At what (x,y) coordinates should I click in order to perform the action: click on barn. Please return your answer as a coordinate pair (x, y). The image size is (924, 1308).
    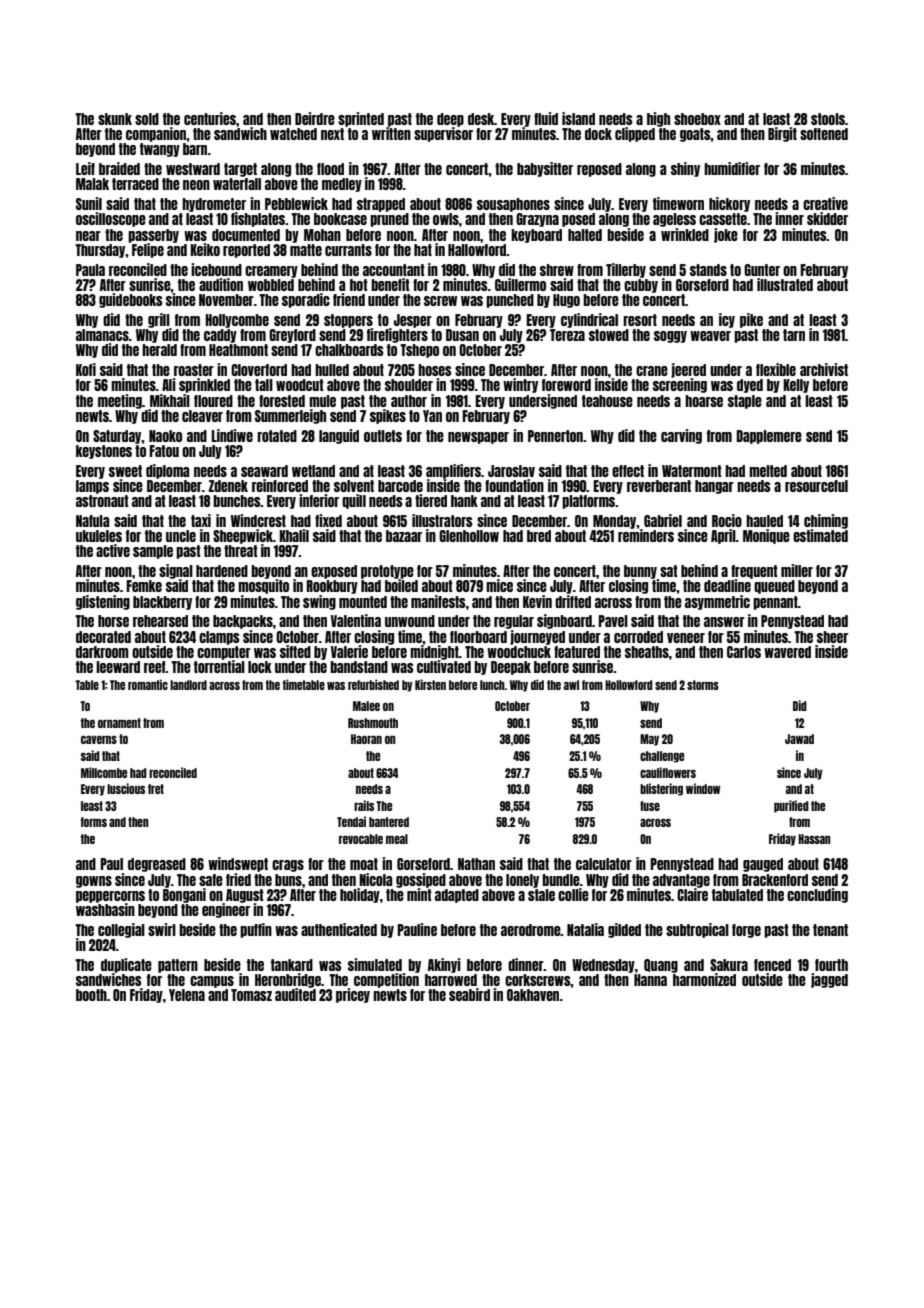
    Looking at the image, I should click on (195, 149).
